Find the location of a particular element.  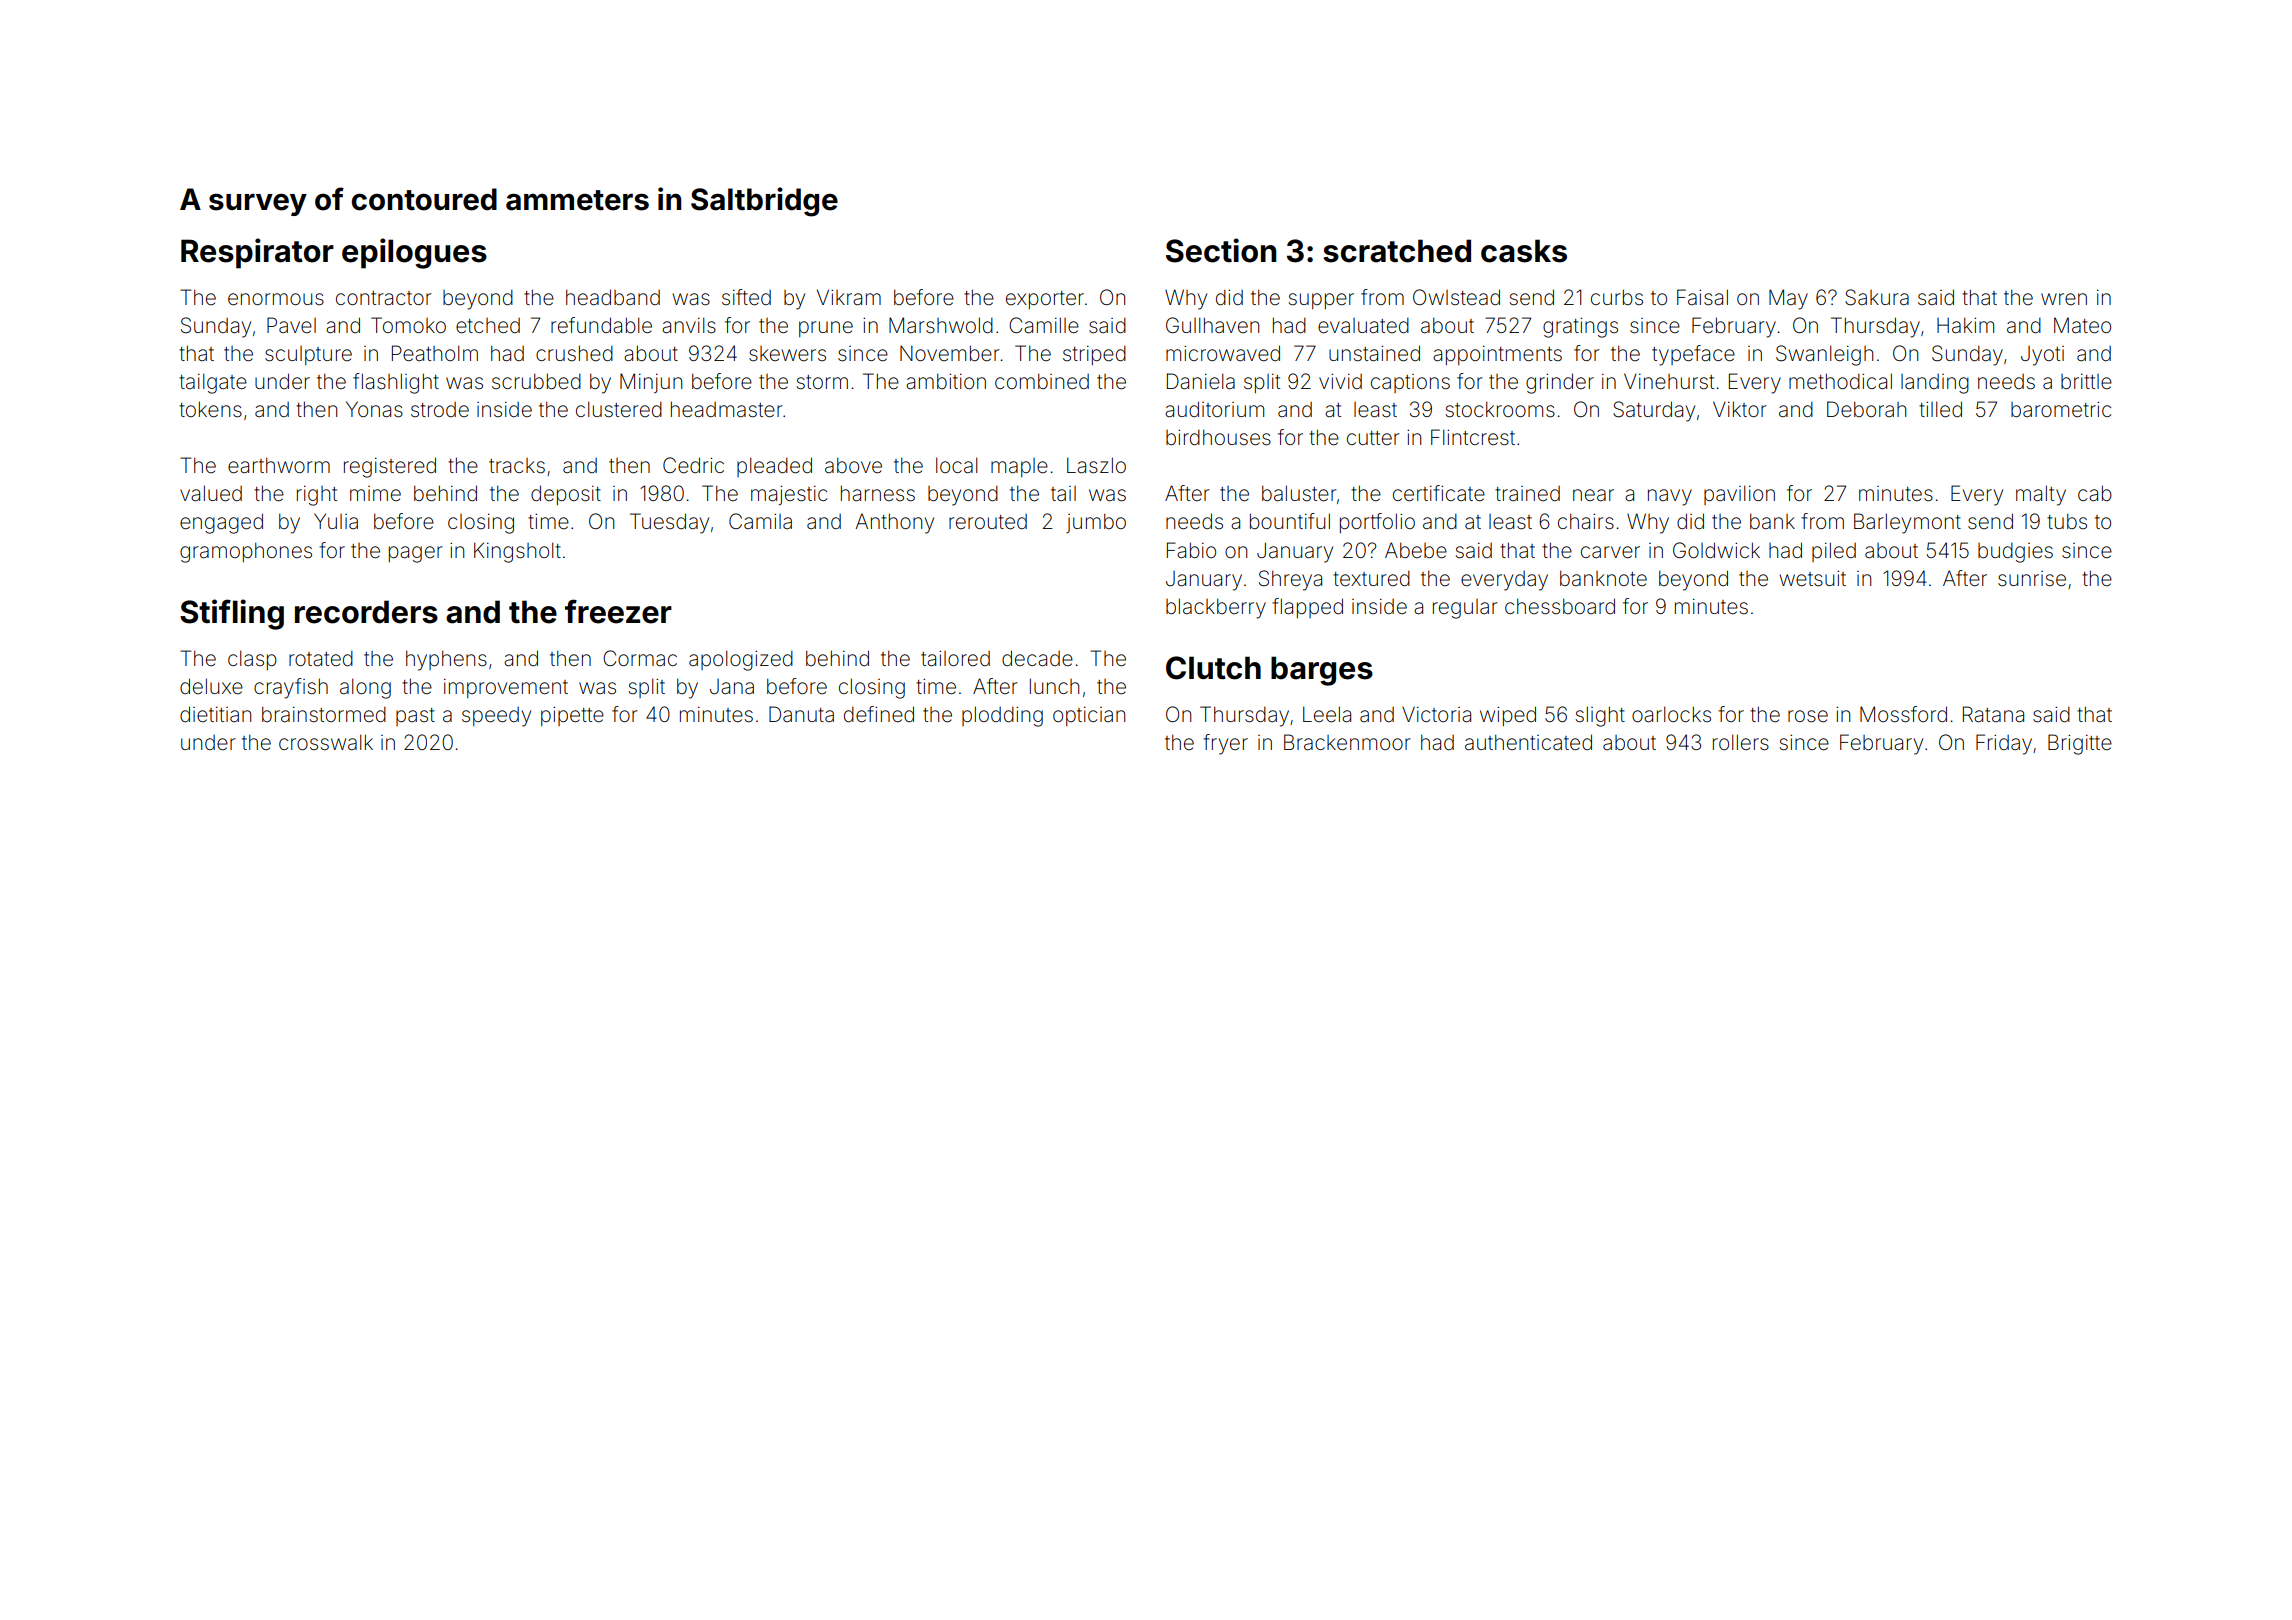

freezer is located at coordinates (618, 611).
